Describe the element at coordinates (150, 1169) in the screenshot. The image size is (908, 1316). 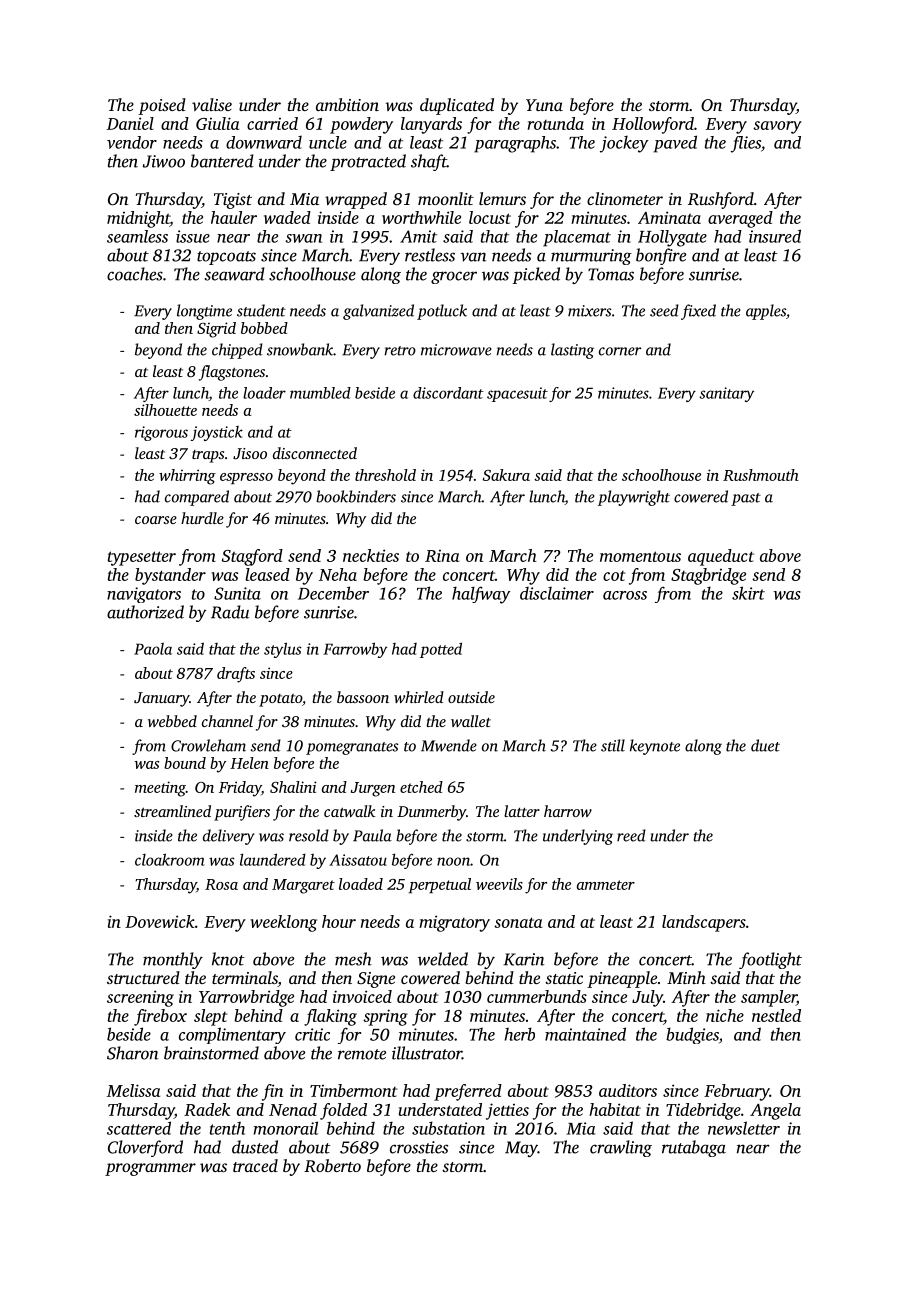
I see `programmer` at that location.
